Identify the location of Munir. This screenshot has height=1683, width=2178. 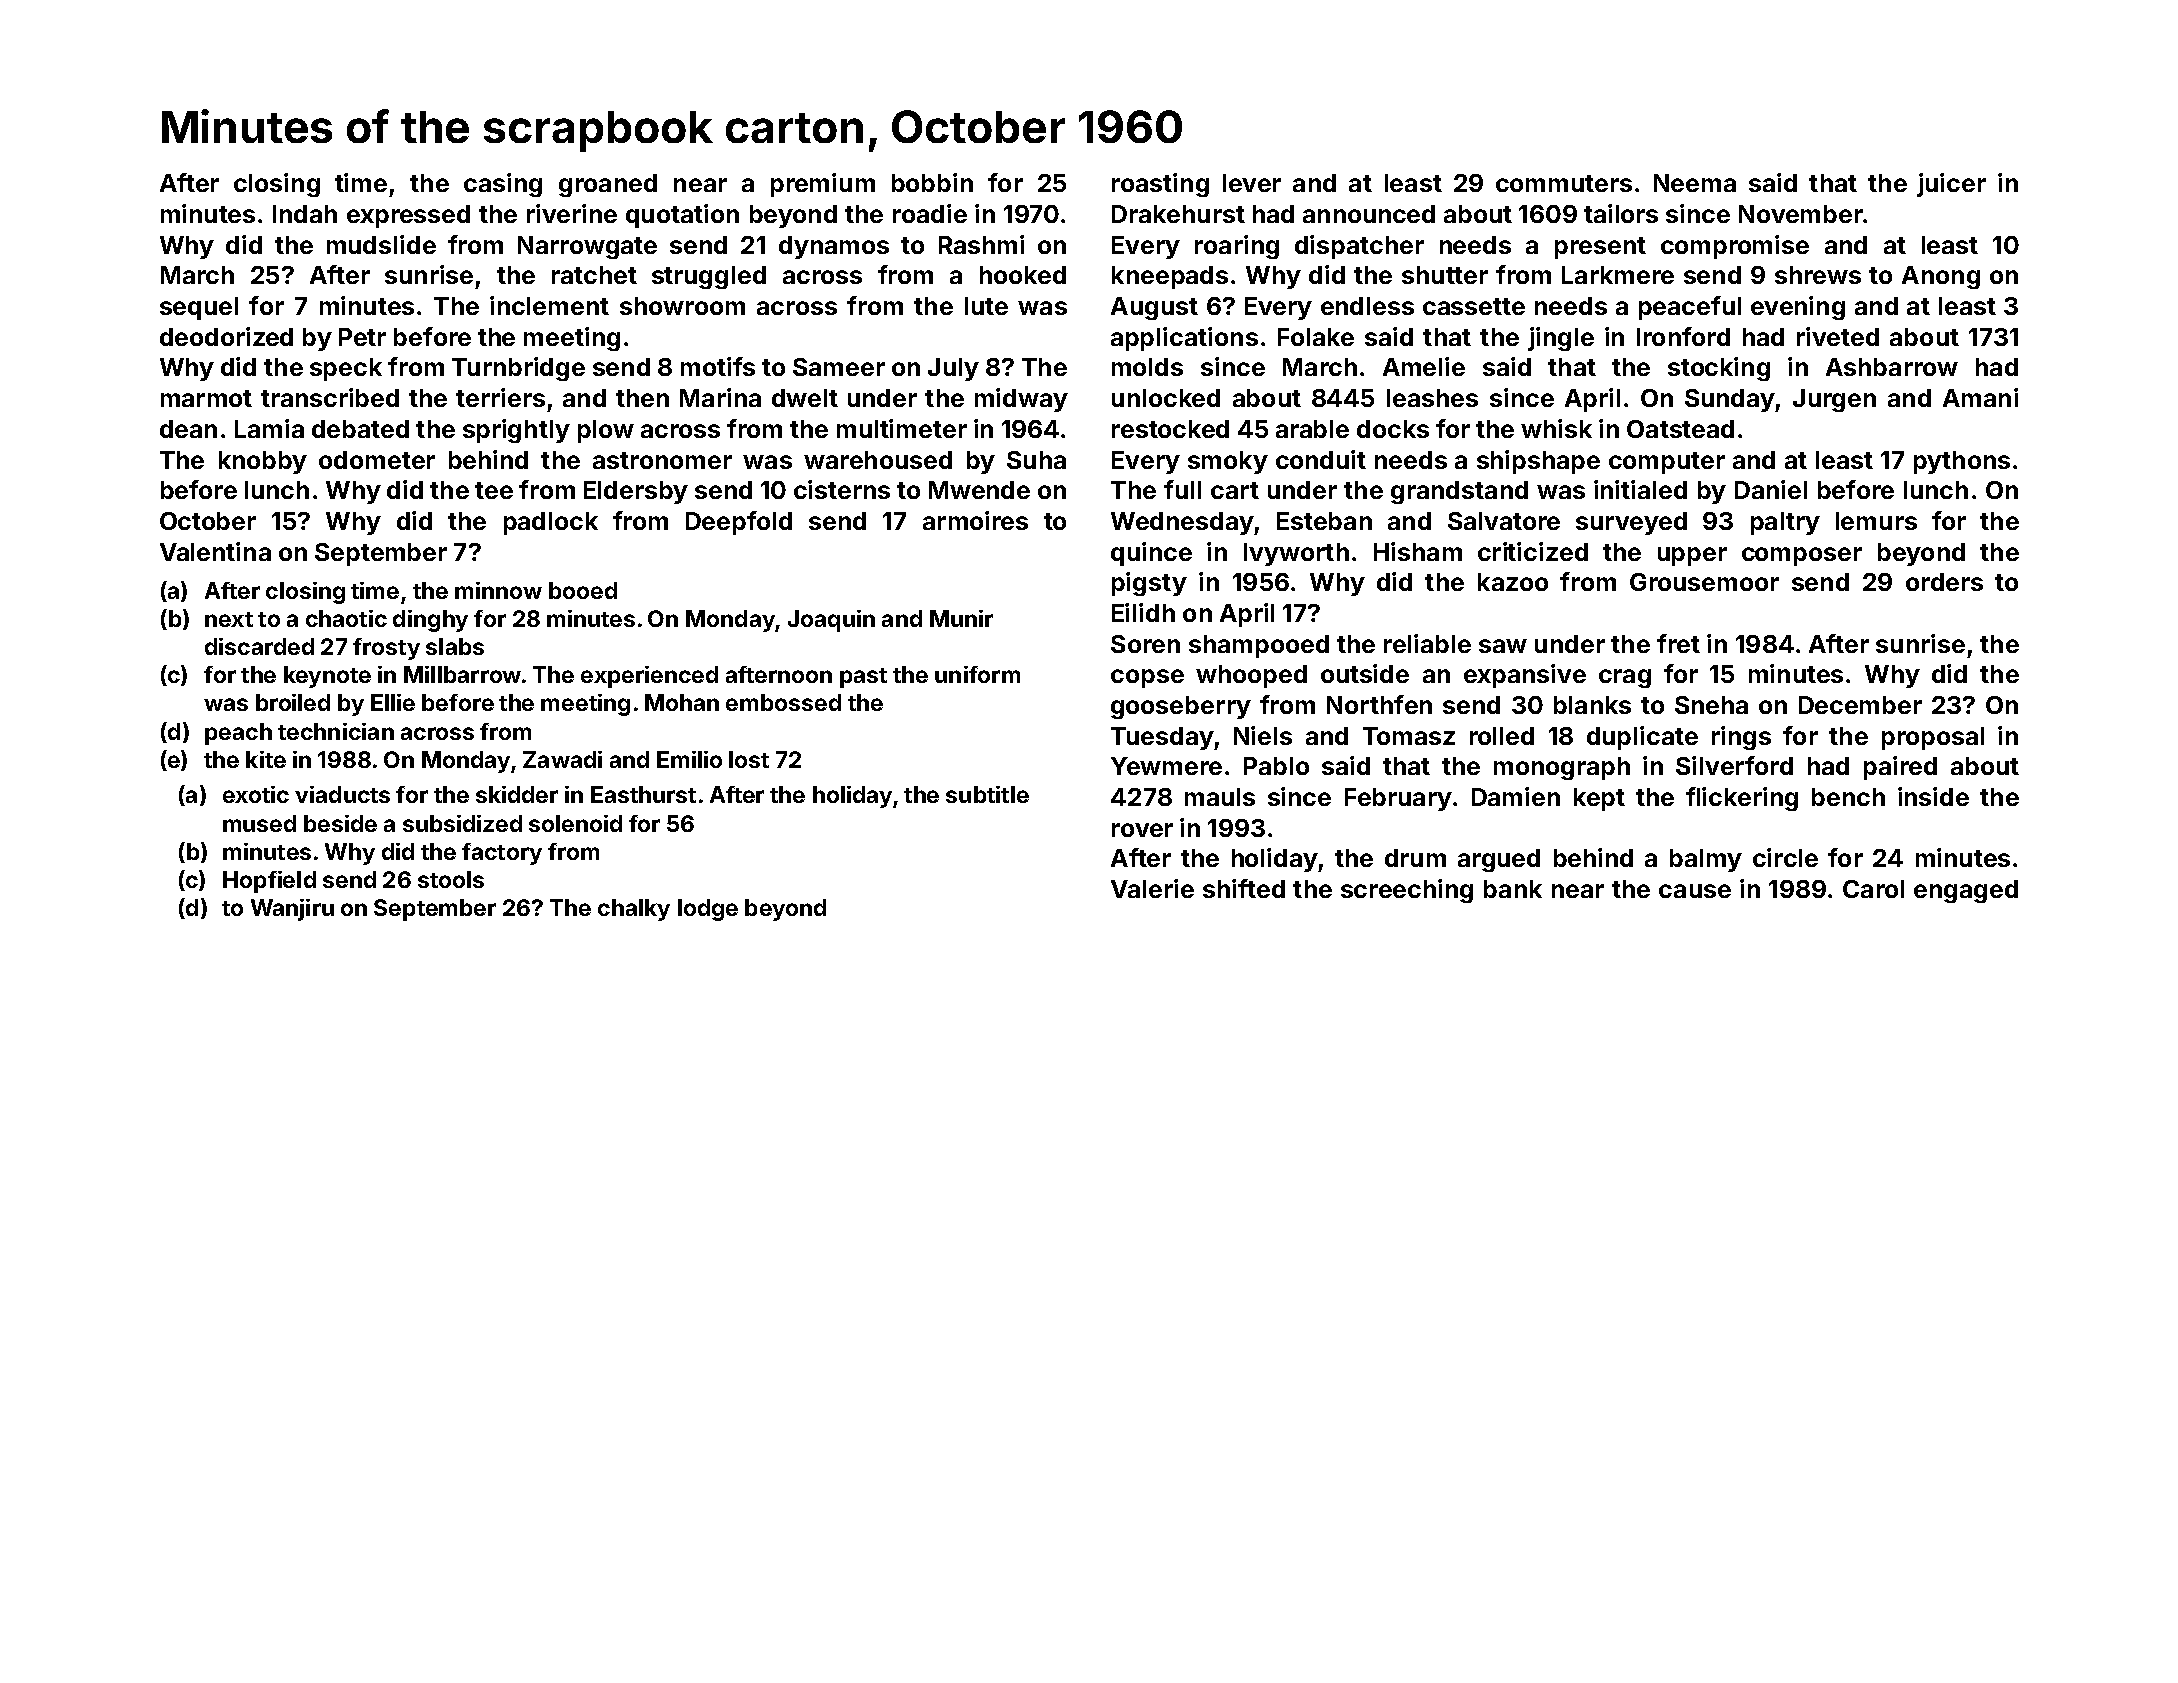
(961, 618).
